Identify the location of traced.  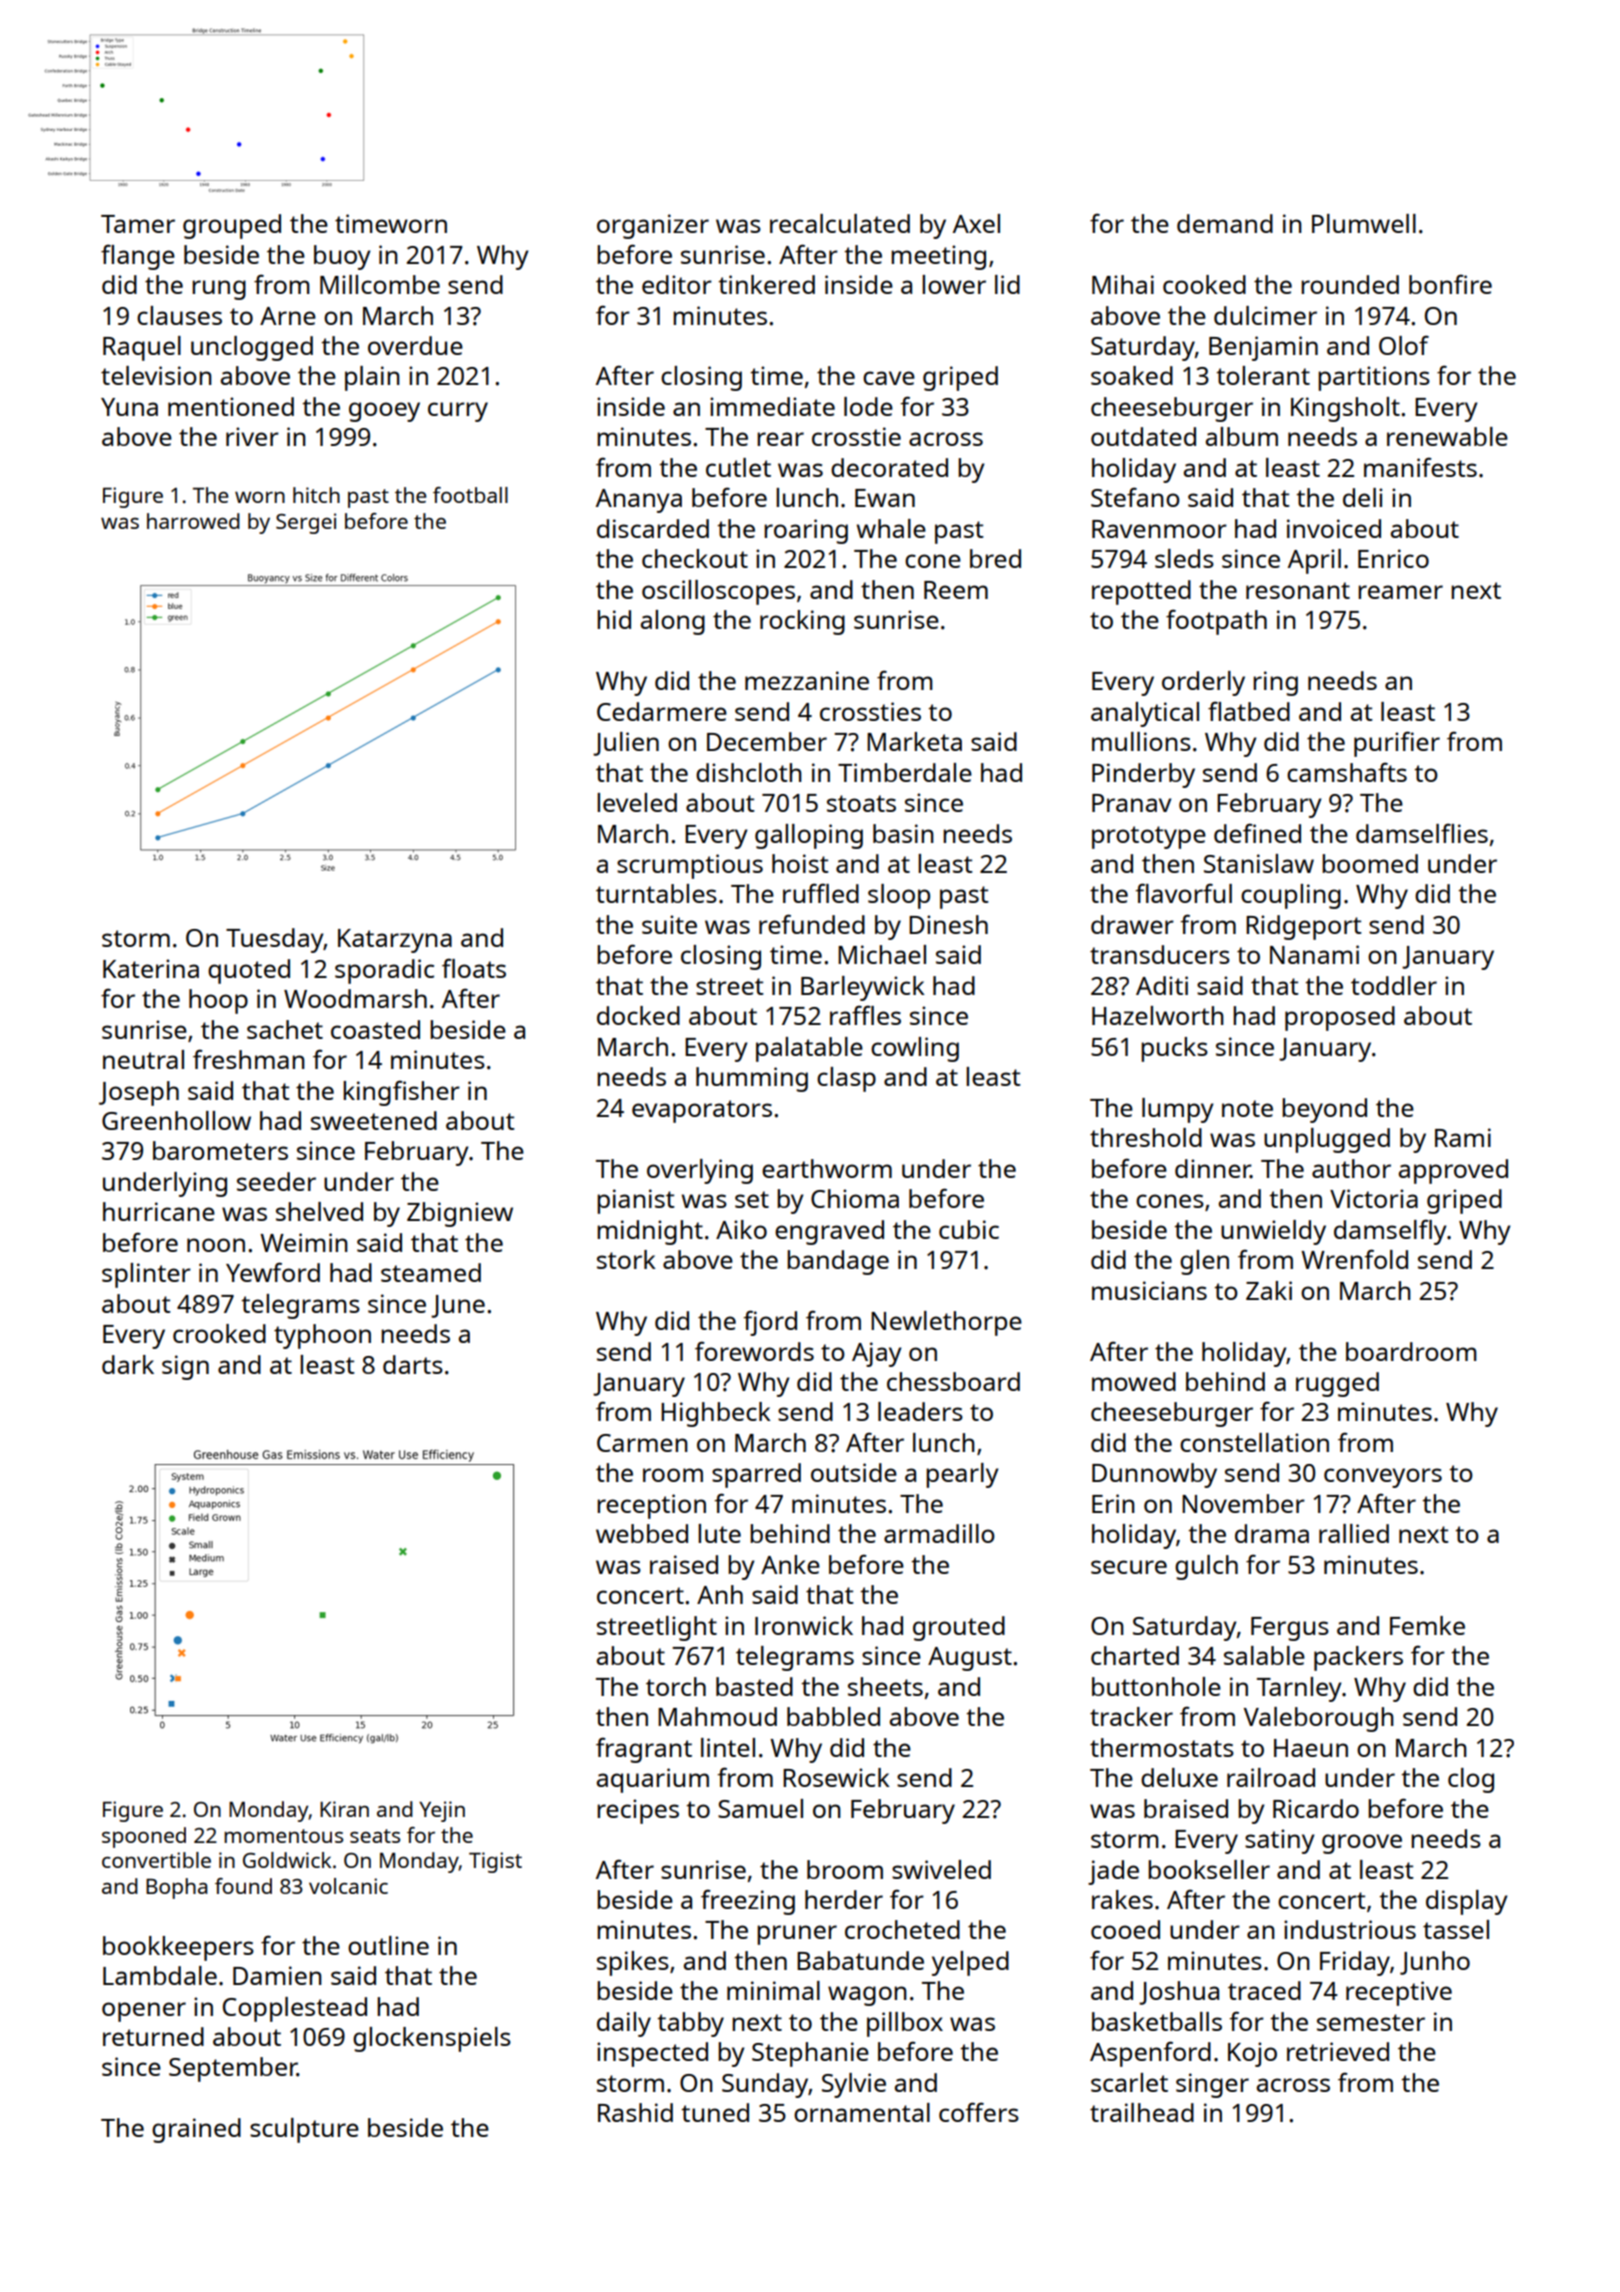
(1264, 1990).
